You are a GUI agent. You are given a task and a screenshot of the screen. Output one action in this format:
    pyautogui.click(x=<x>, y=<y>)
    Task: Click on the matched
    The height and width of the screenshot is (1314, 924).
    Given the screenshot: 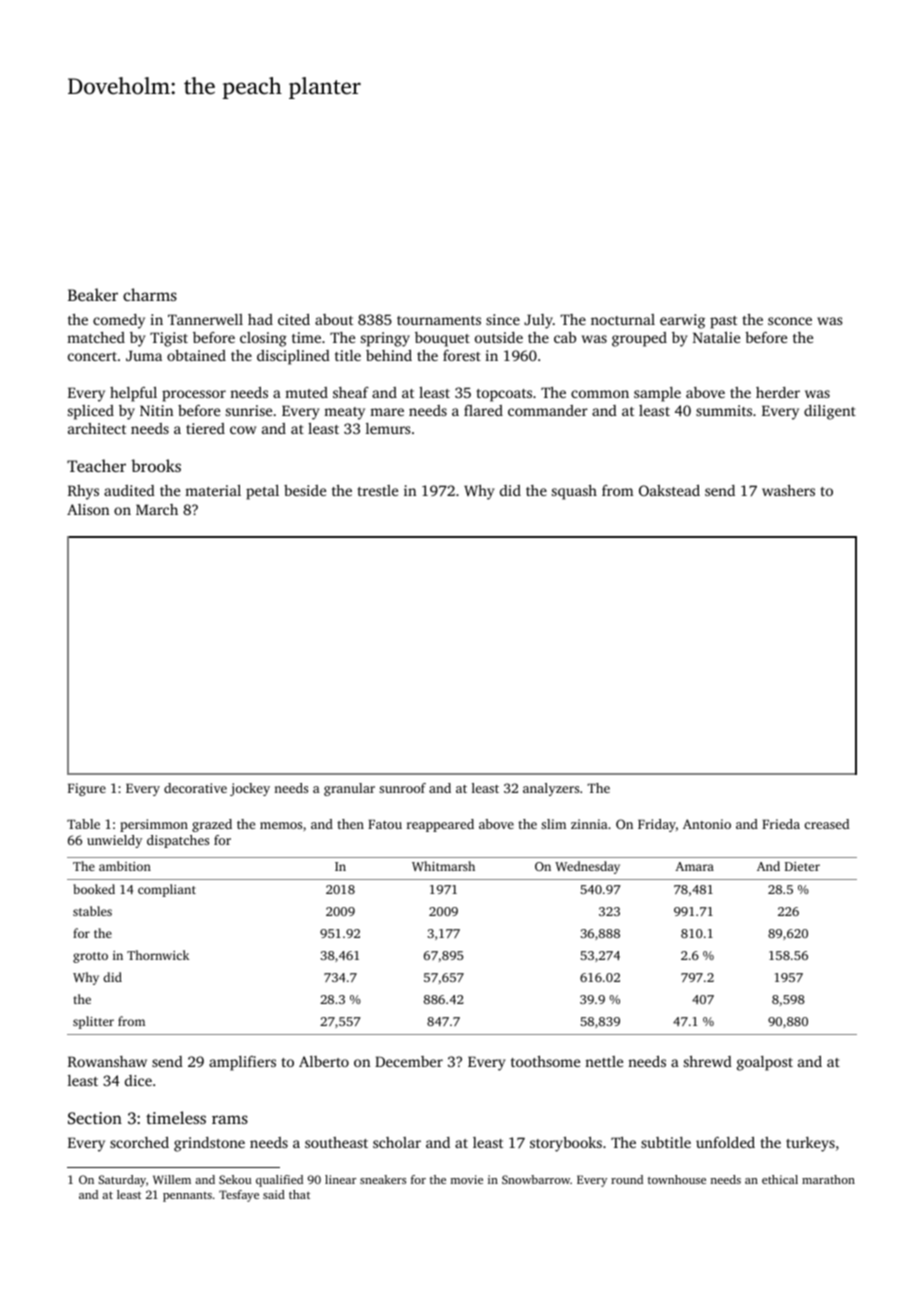 What is the action you would take?
    pyautogui.click(x=96, y=337)
